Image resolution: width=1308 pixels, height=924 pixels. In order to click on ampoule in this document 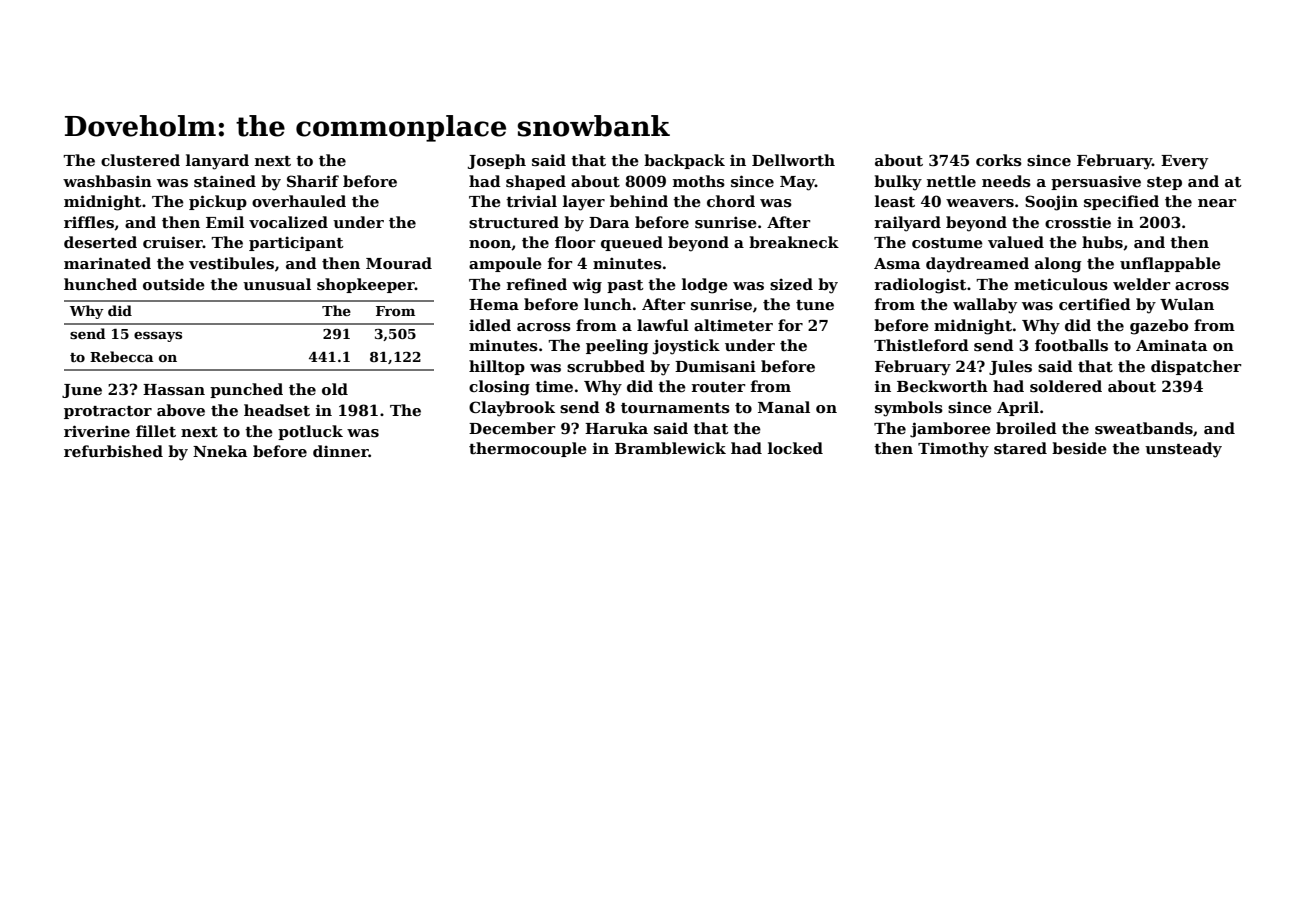, I will do `click(505, 264)`.
